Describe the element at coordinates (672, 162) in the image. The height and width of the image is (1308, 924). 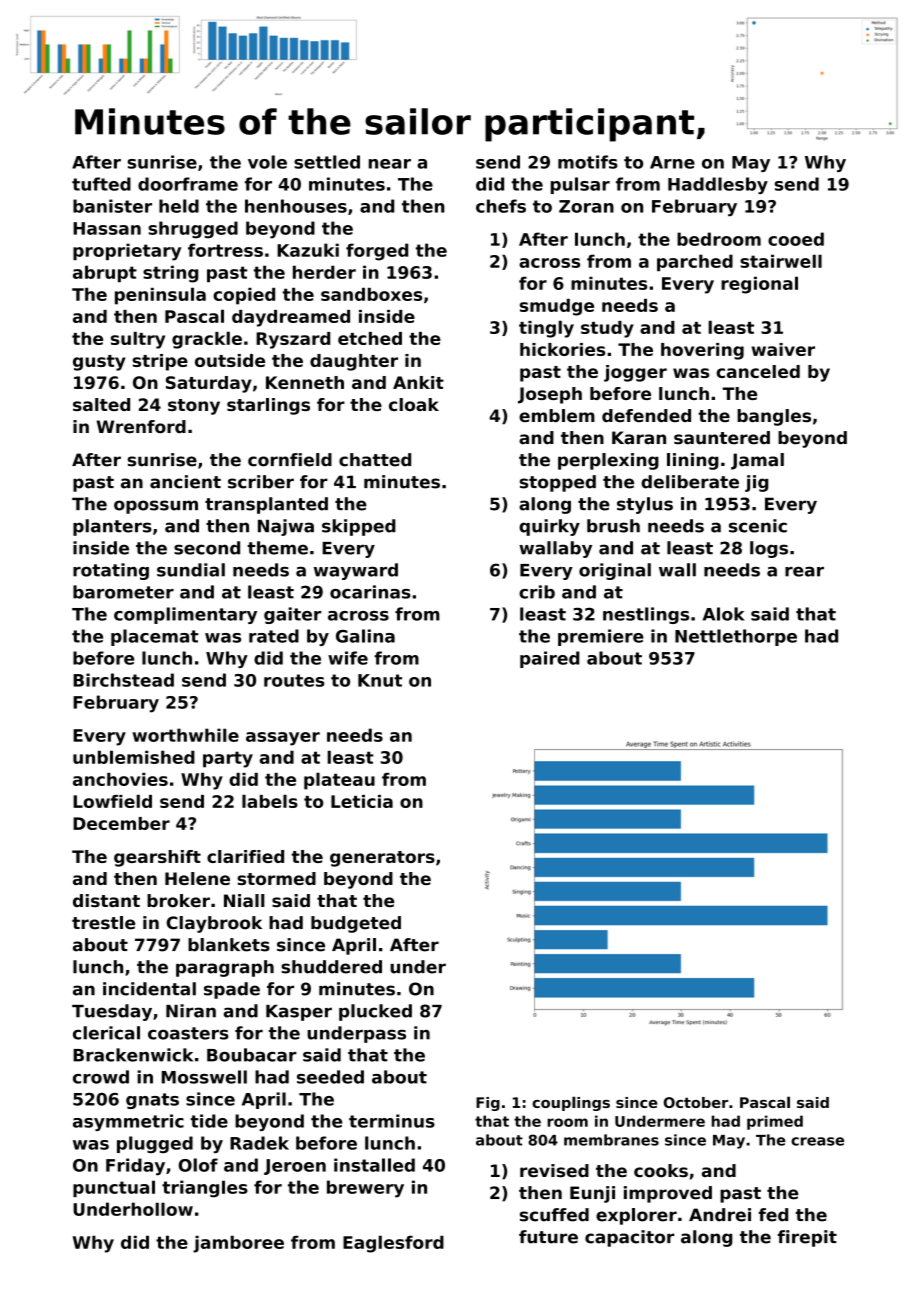
I see `Arne` at that location.
